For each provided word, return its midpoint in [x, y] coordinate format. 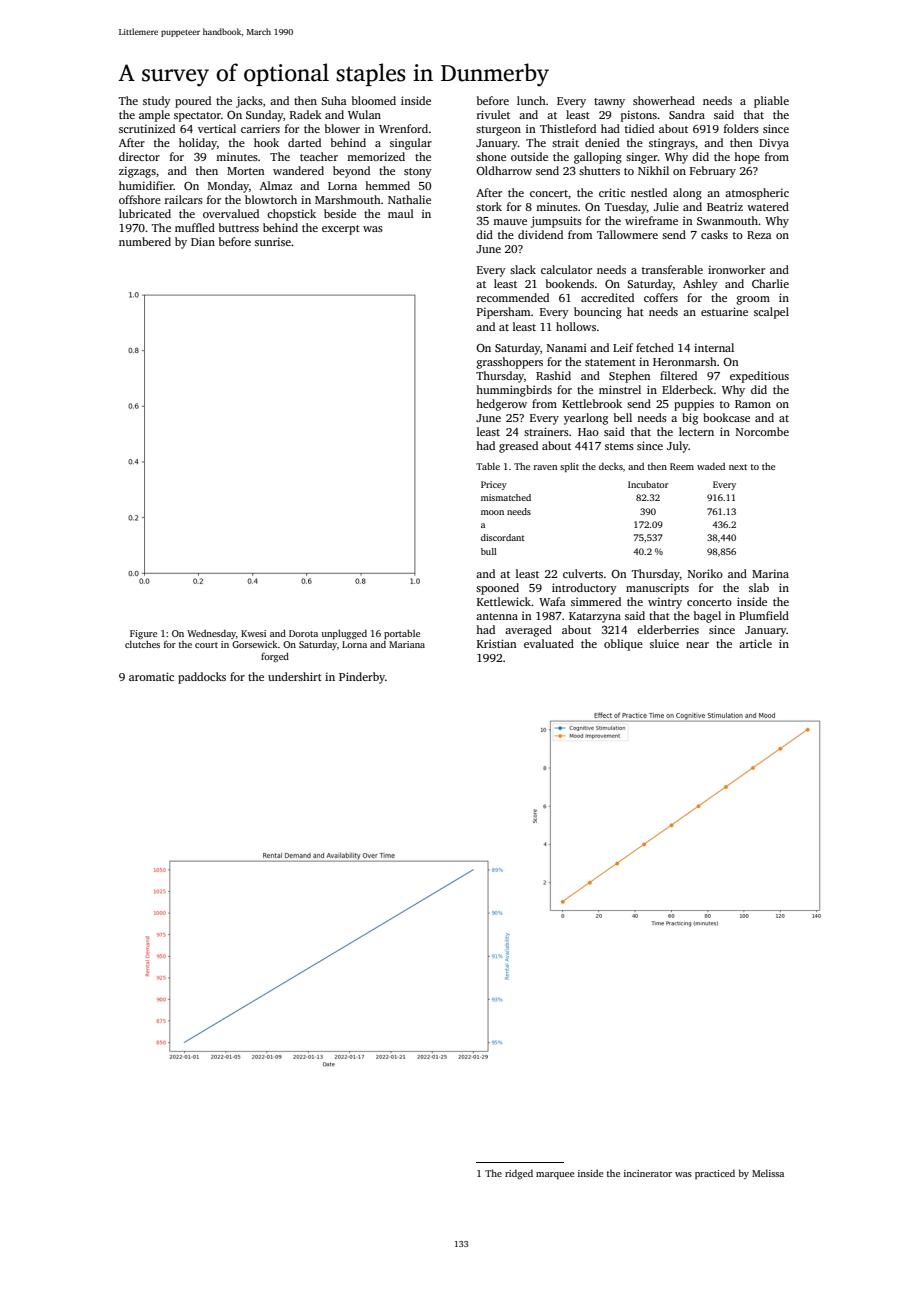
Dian [203, 241]
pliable [771, 102]
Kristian [497, 643]
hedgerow [501, 405]
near [697, 645]
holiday [198, 144]
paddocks [202, 678]
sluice [664, 643]
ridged [519, 1174]
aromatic [151, 676]
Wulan [364, 114]
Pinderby [362, 678]
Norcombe [762, 431]
